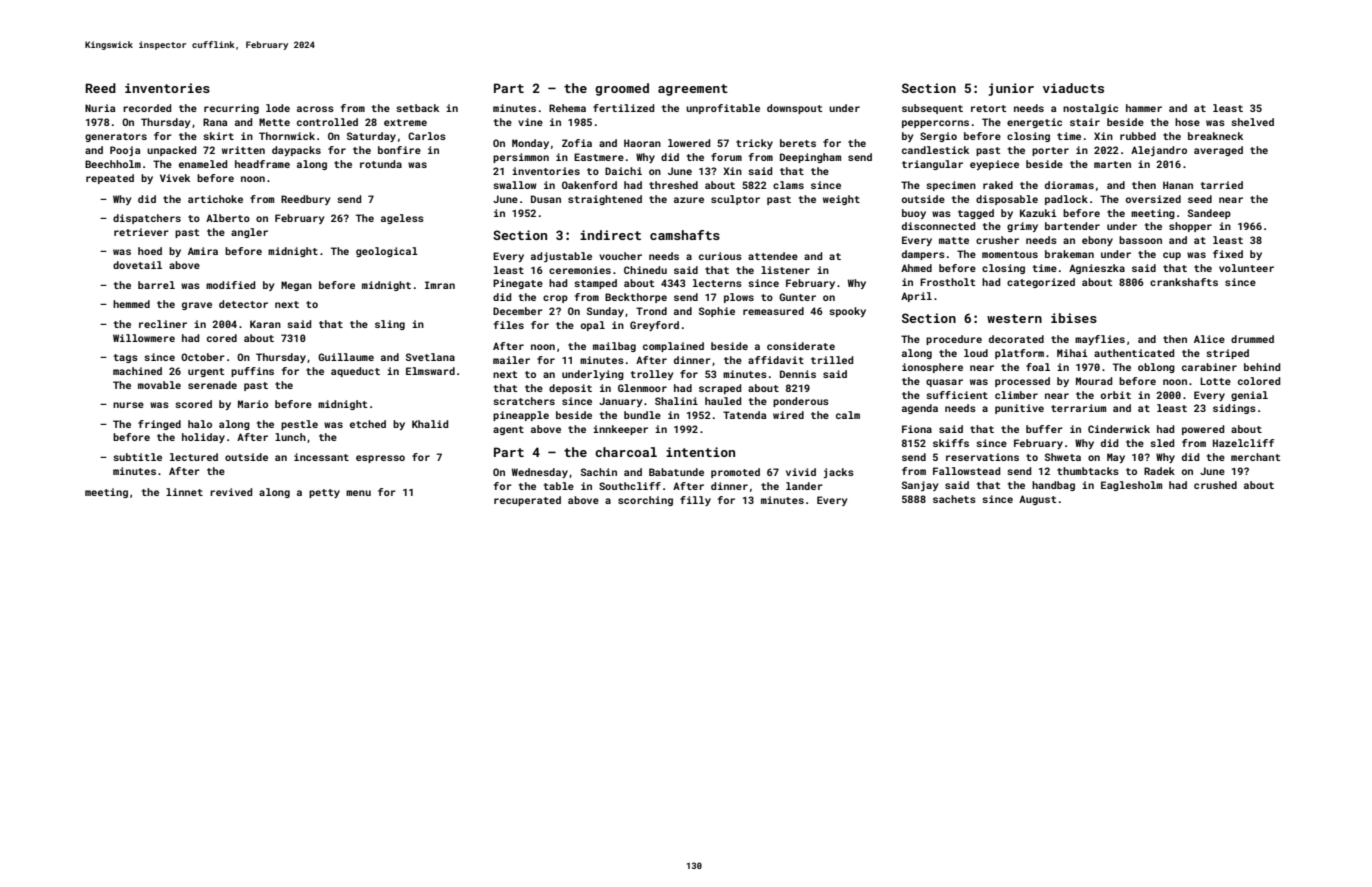 Image resolution: width=1372 pixels, height=887 pixels. Describe the element at coordinates (163, 324) in the page. I see `recliner` at that location.
